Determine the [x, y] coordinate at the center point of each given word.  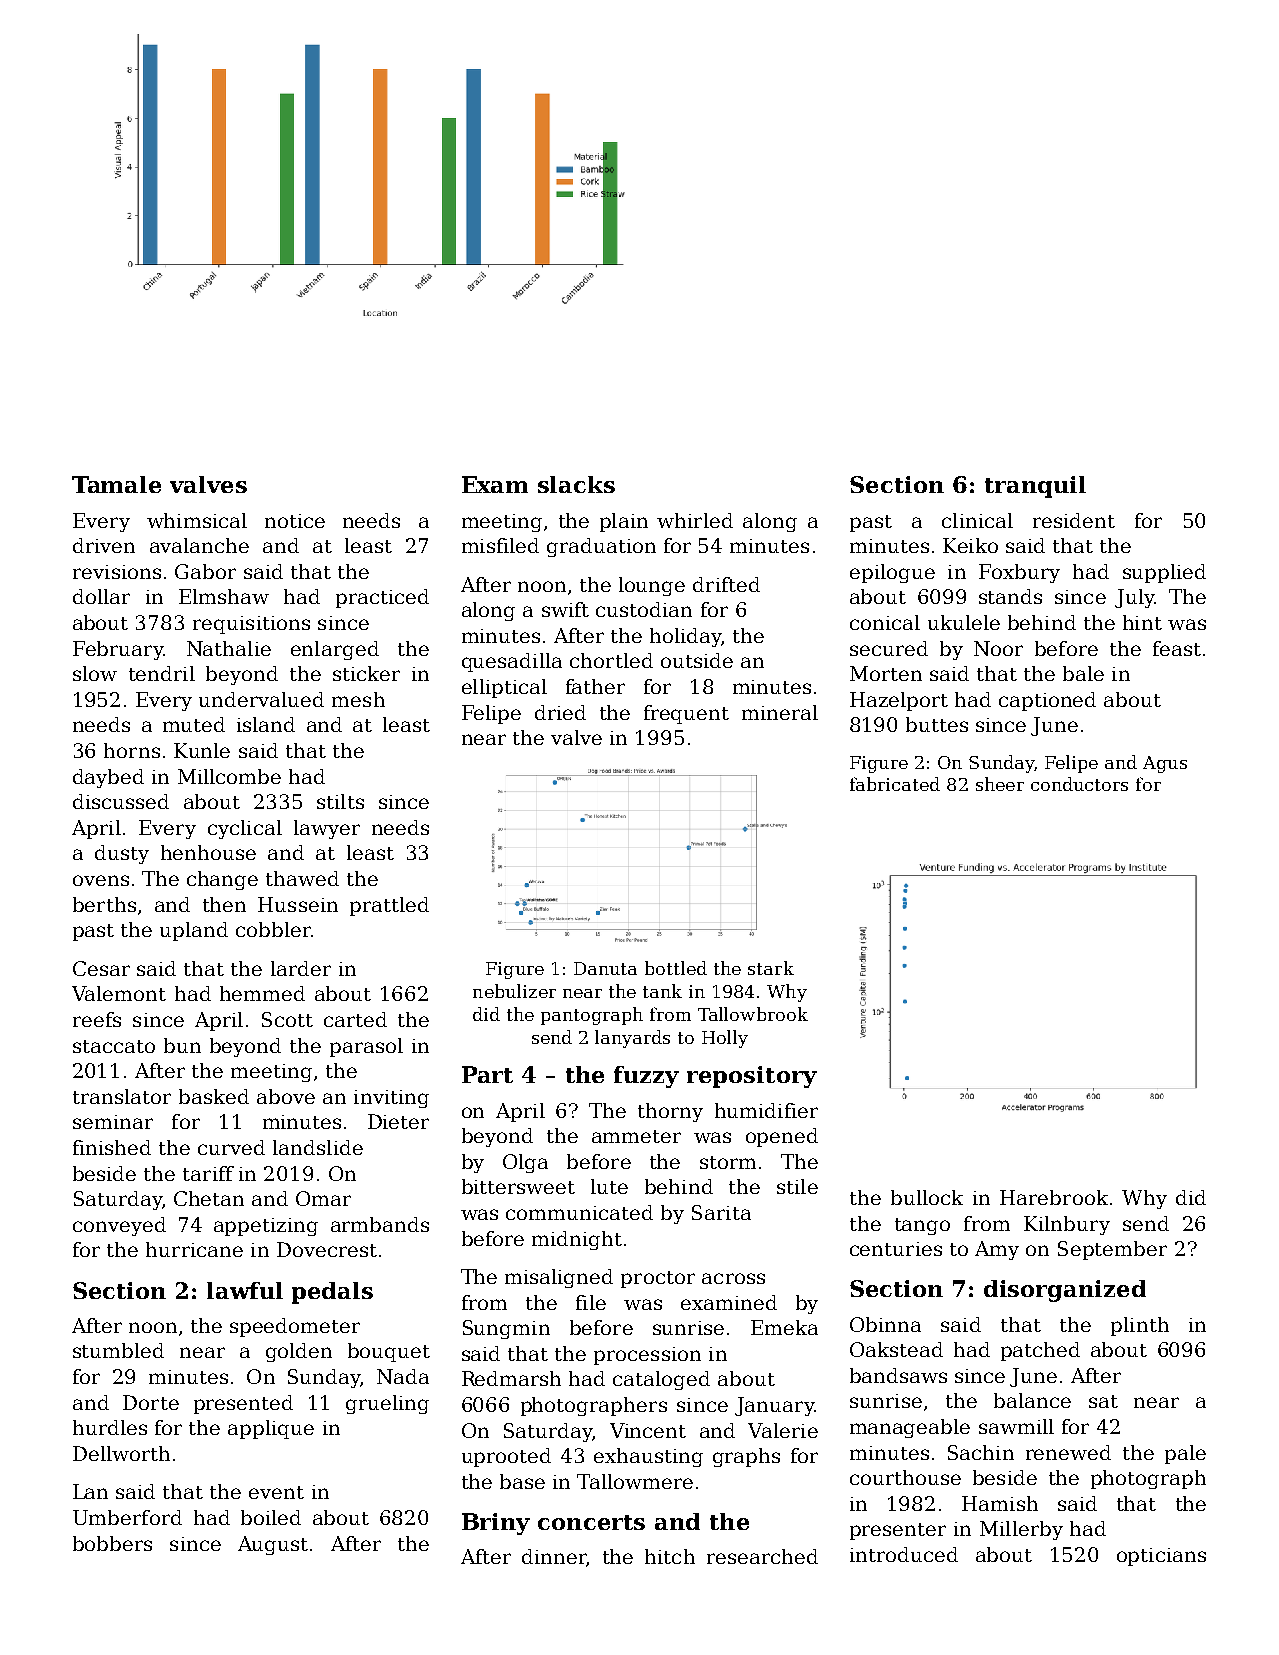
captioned [1047, 701]
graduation [601, 547]
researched [762, 1556]
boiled [271, 1517]
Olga [525, 1163]
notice [295, 521]
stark [771, 968]
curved [231, 1147]
